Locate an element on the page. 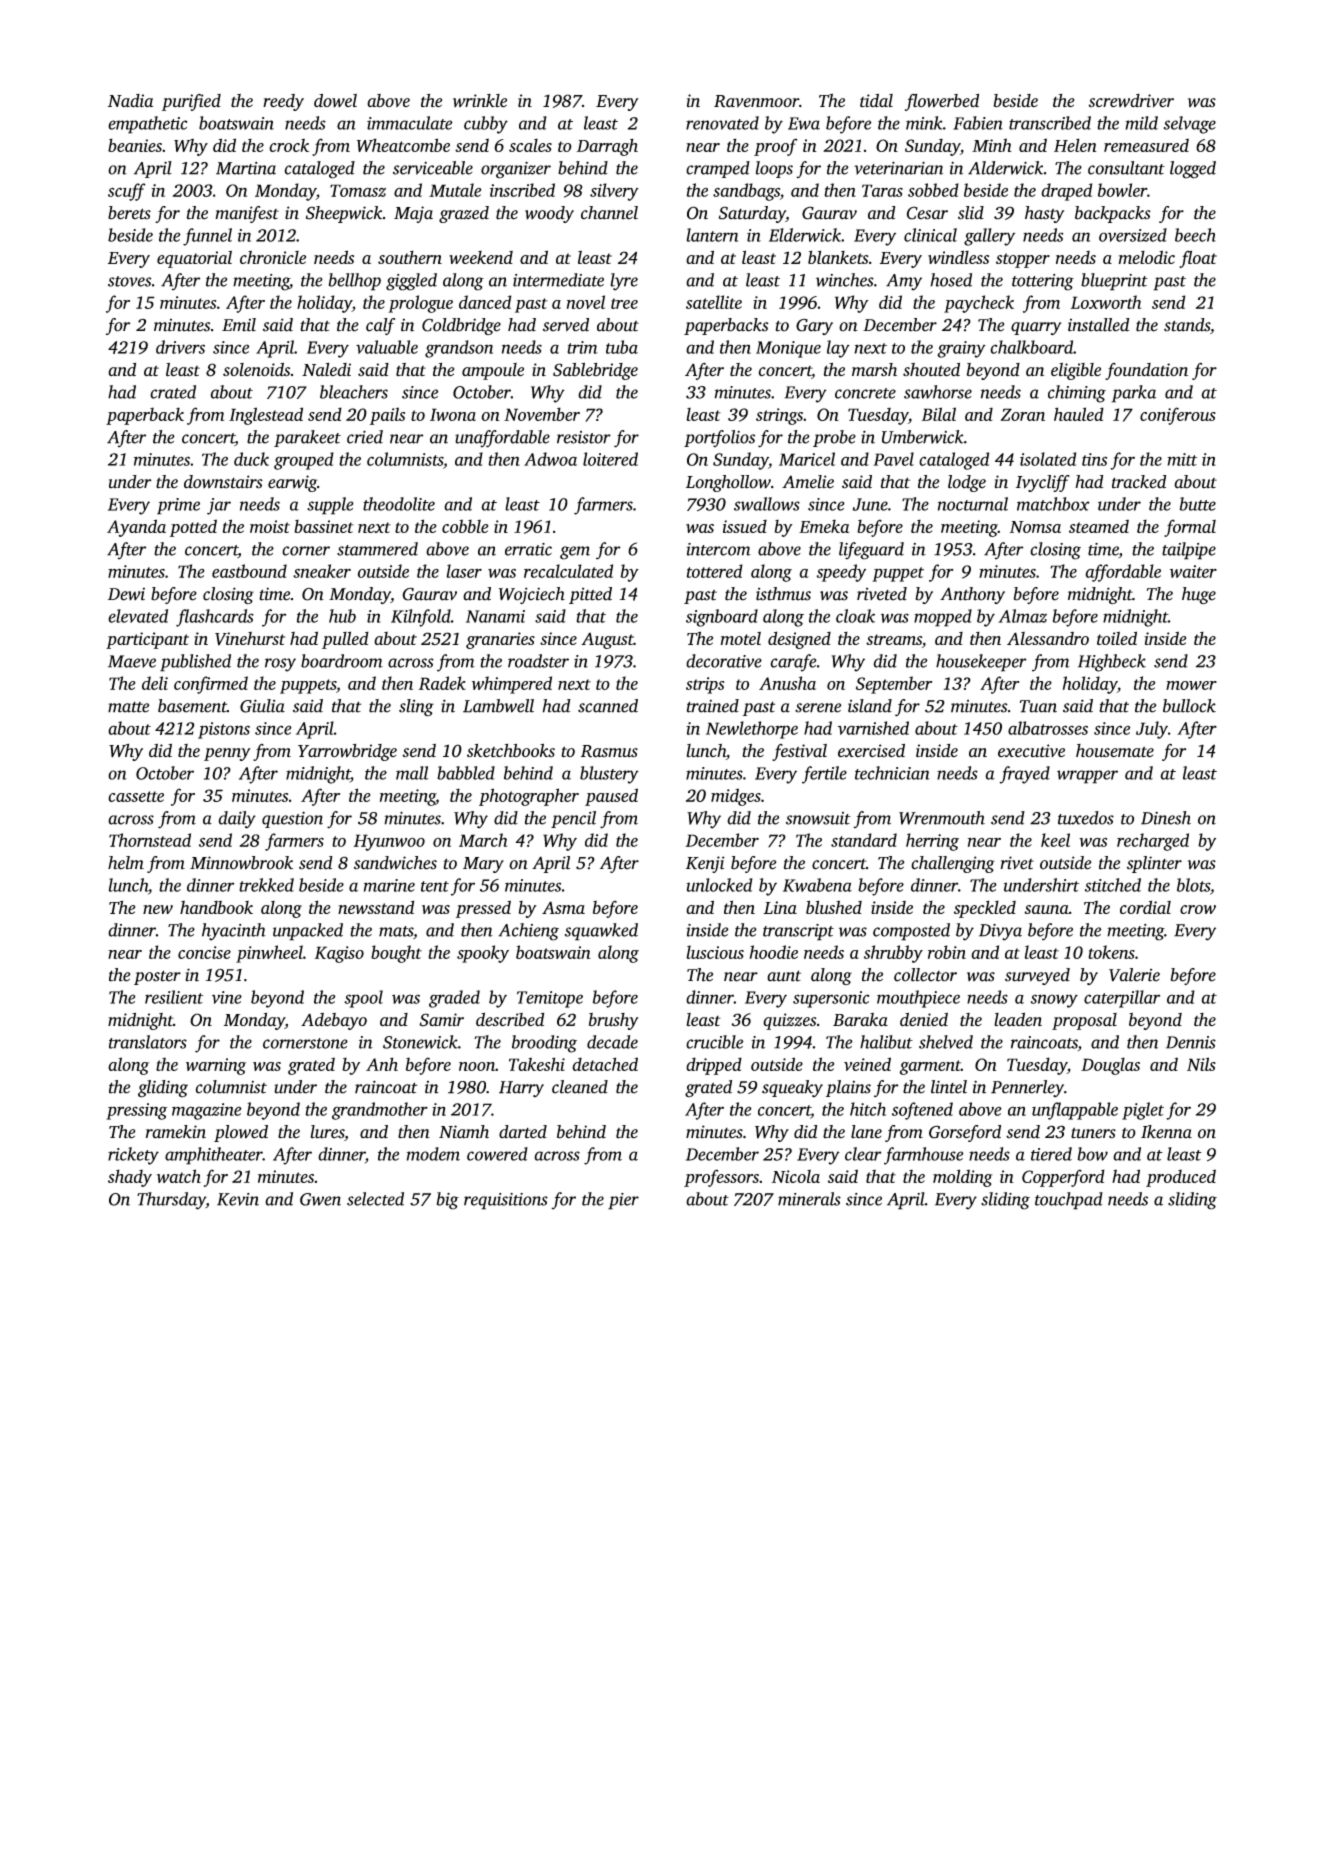 The image size is (1324, 1872). bassinet is located at coordinates (324, 526).
